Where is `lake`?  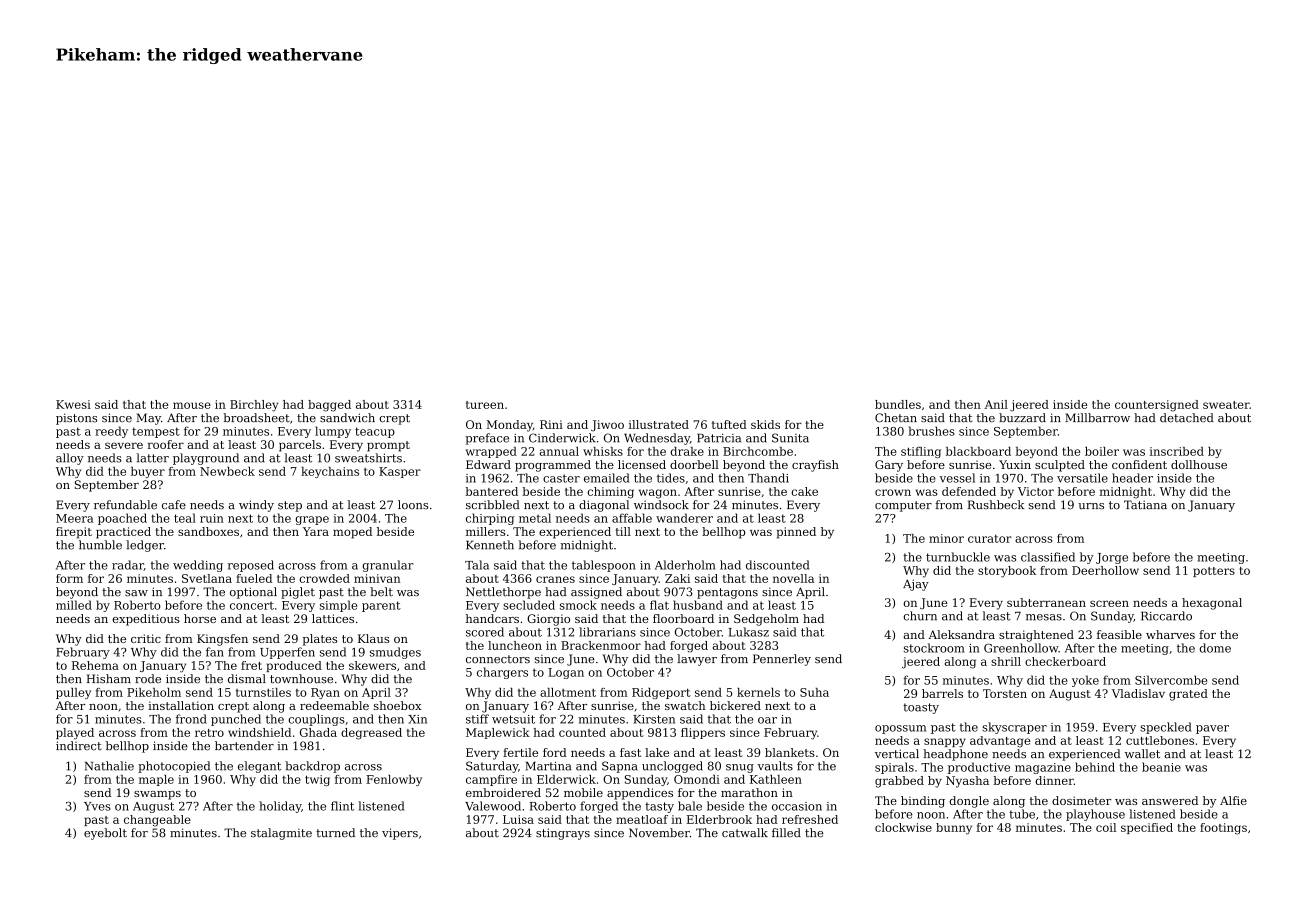
lake is located at coordinates (657, 752).
